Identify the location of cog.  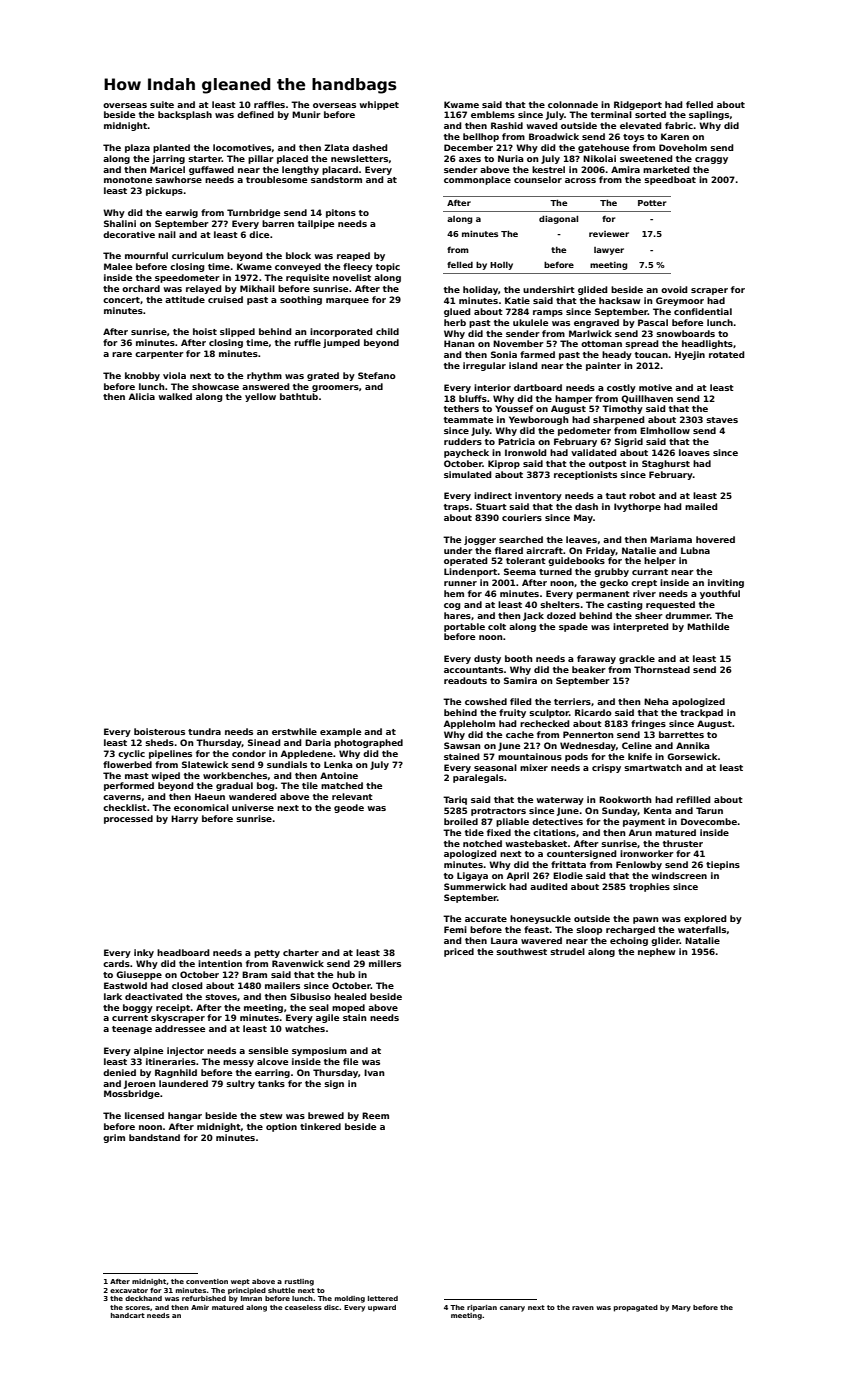
(452, 606).
